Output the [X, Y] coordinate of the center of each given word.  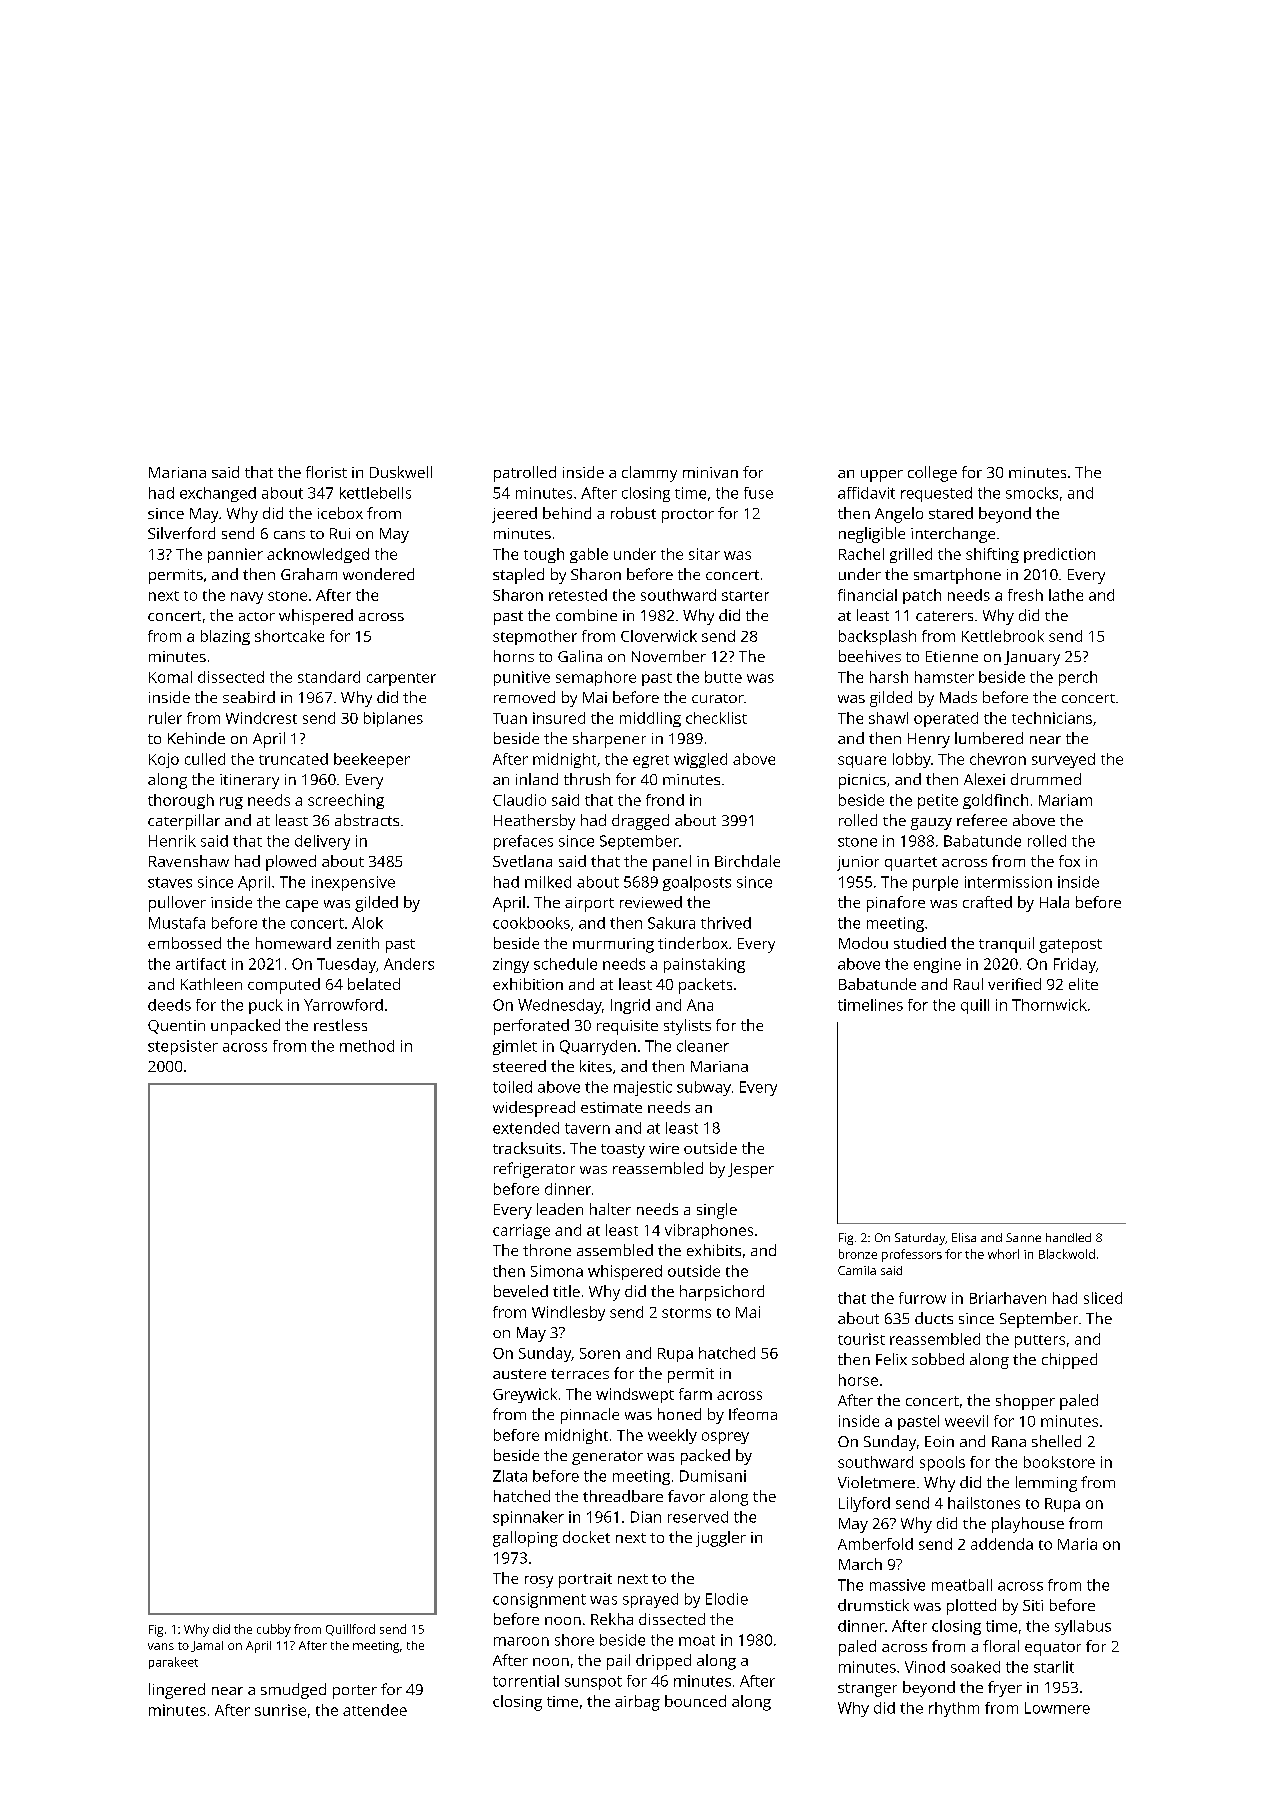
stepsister [183, 1047]
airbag [637, 1703]
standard [329, 677]
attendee [375, 1710]
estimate [611, 1107]
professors [912, 1255]
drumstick [873, 1605]
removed [524, 697]
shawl [888, 718]
